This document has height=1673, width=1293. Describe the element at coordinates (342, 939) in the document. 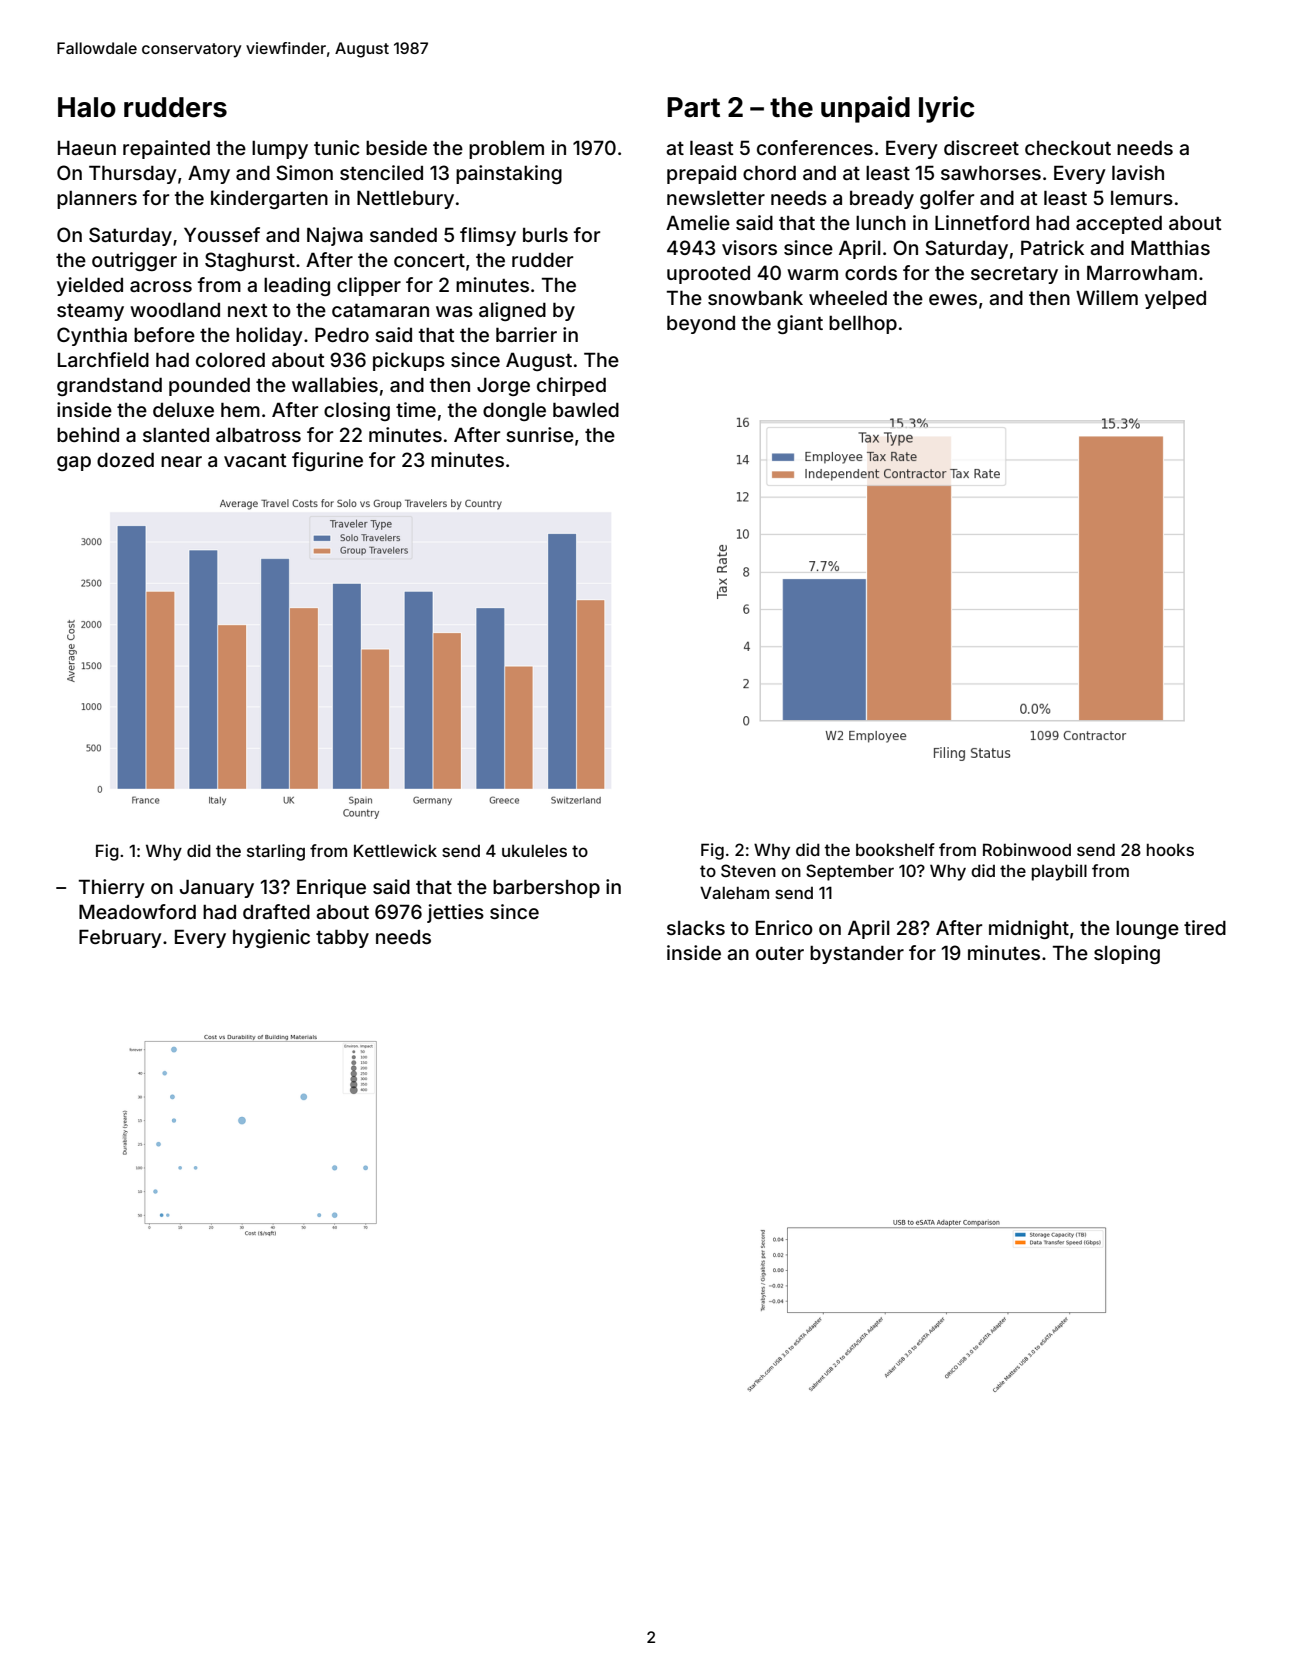

I see `tabby` at that location.
